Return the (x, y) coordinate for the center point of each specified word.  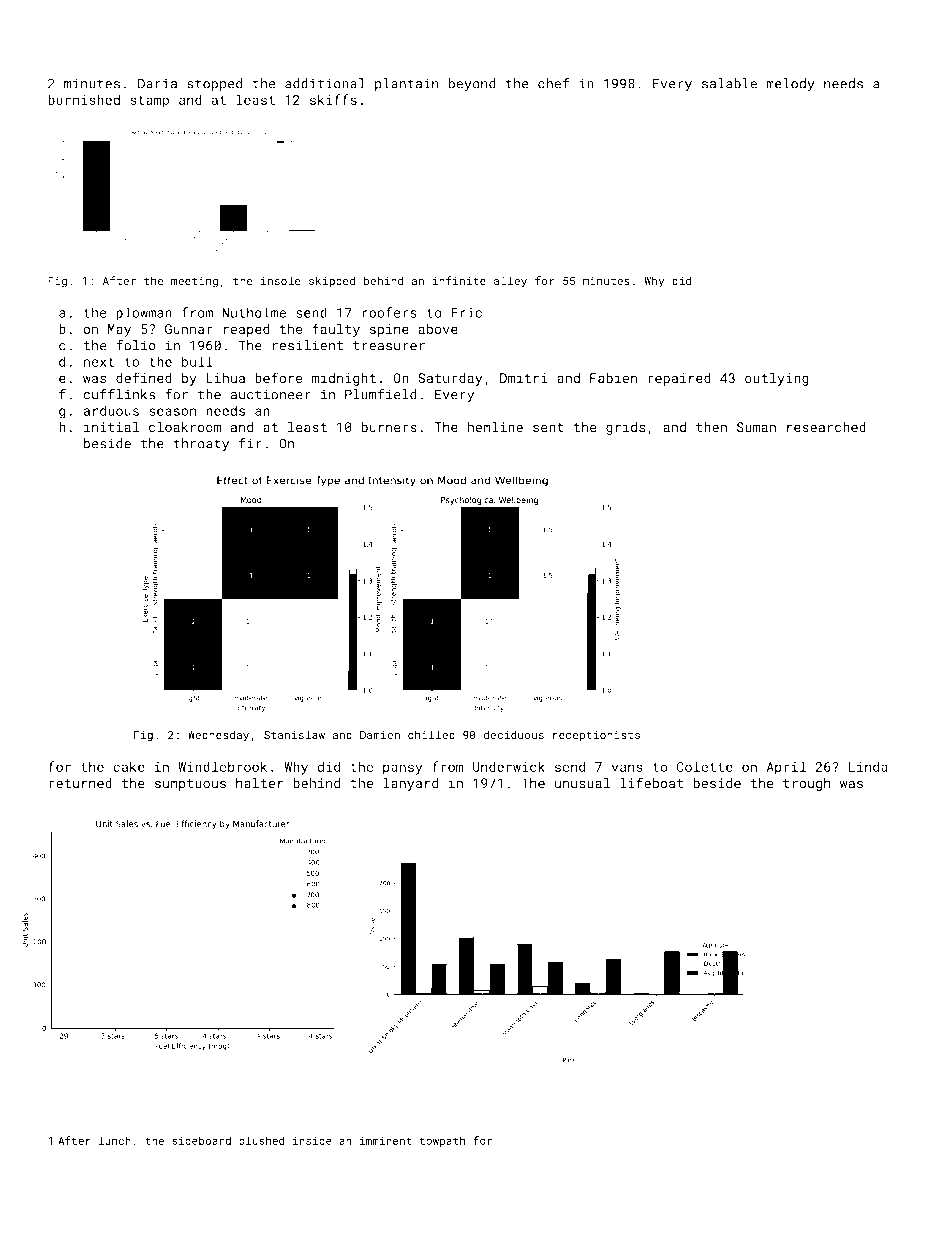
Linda (868, 766)
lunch (115, 1140)
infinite (459, 280)
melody (790, 85)
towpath (442, 1141)
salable (729, 83)
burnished (84, 99)
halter (259, 783)
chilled (431, 734)
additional (325, 83)
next (99, 362)
